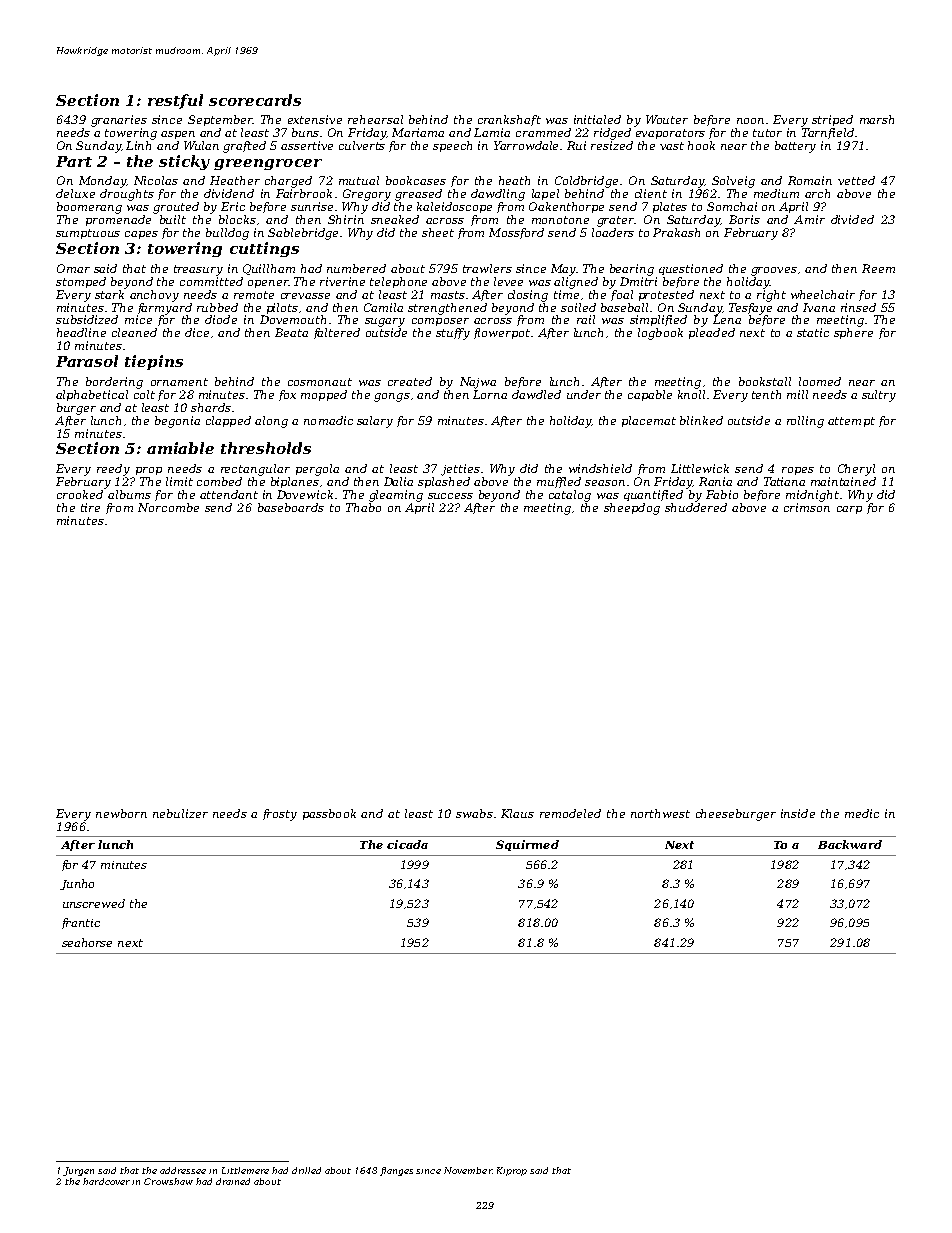 The height and width of the screenshot is (1233, 952). Describe the element at coordinates (858, 307) in the screenshot. I see `rinsed` at that location.
